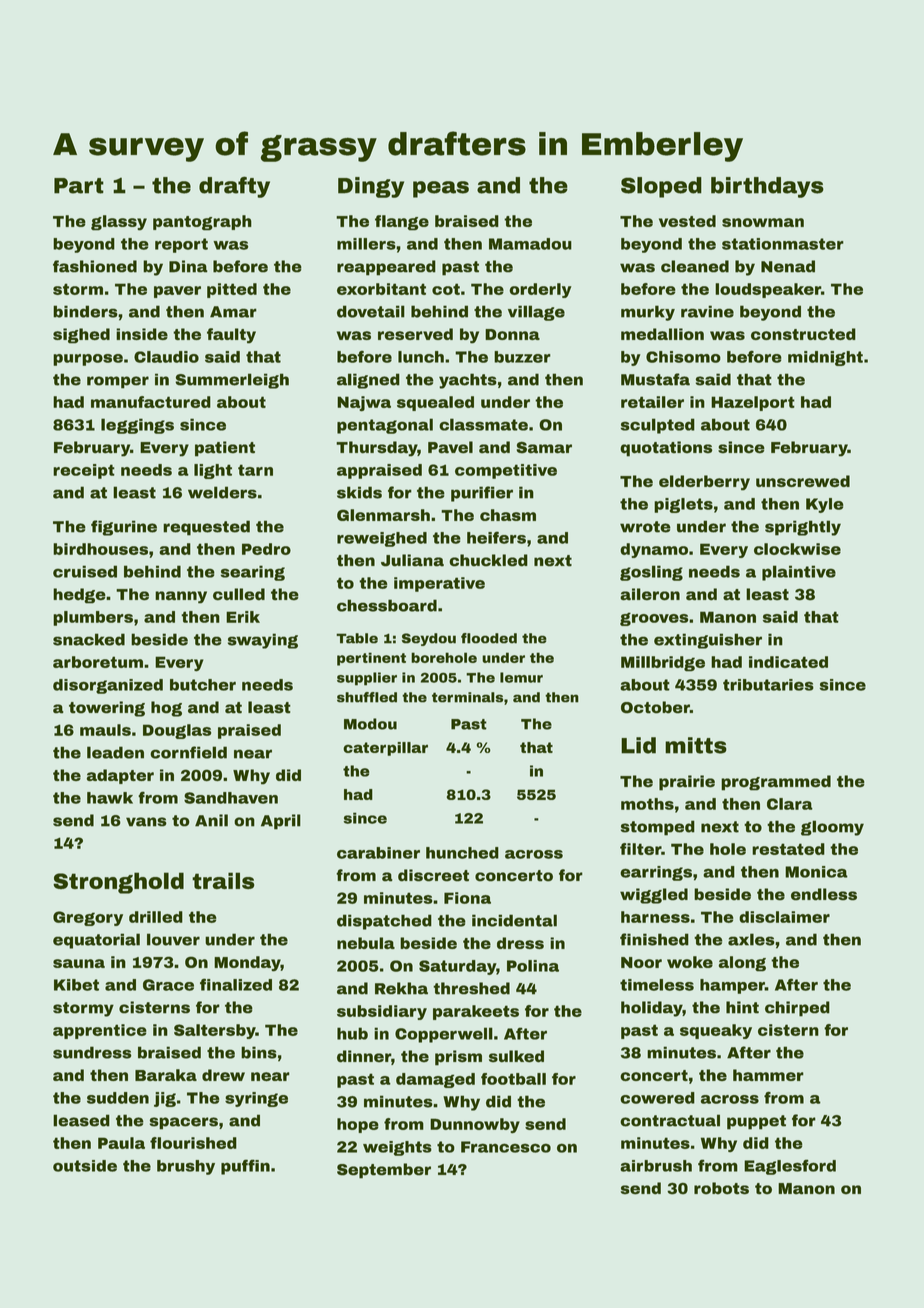  What do you see at coordinates (655, 379) in the screenshot?
I see `Mustafa` at bounding box center [655, 379].
